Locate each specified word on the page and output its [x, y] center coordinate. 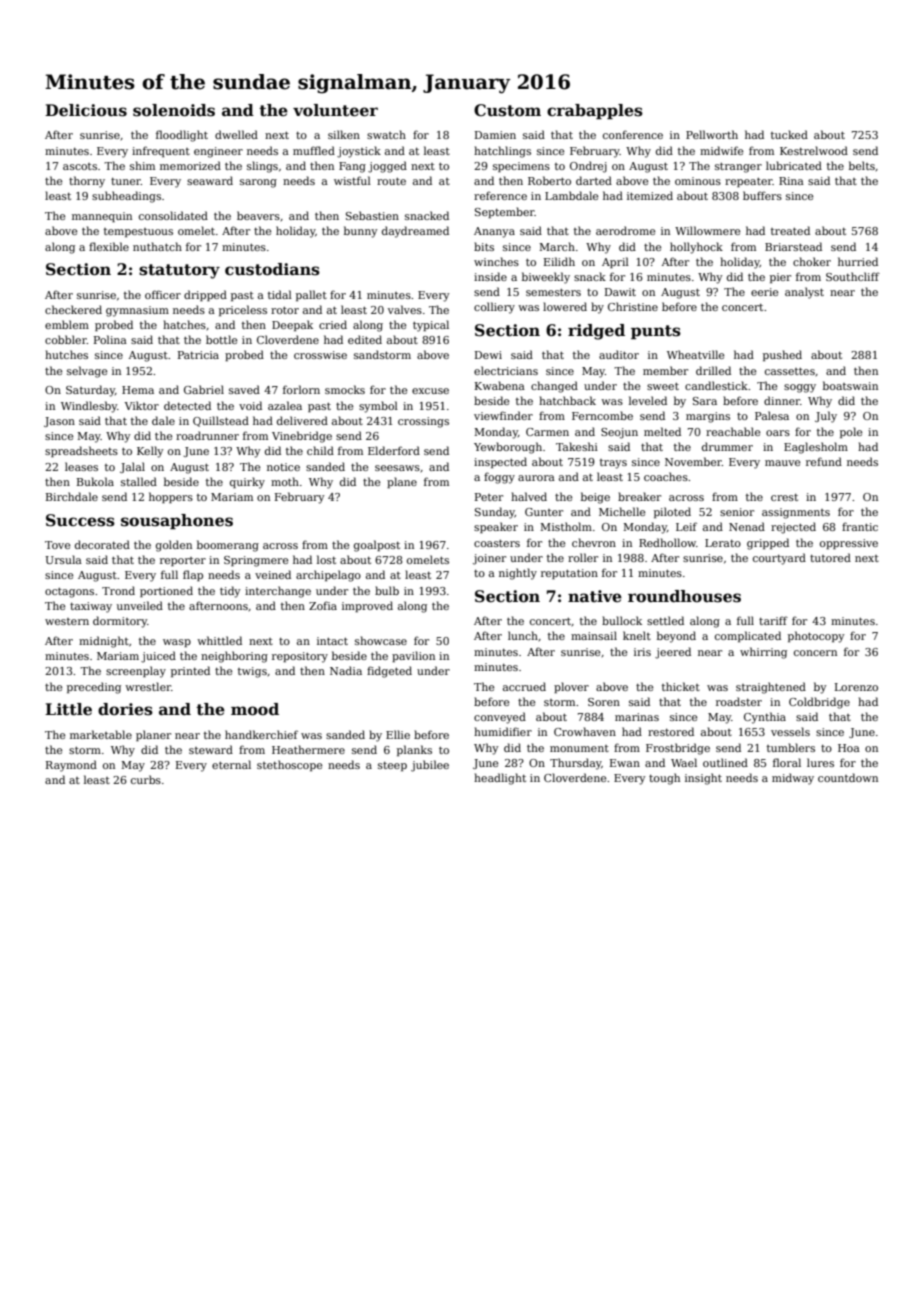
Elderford [394, 450]
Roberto [549, 180]
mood [255, 709]
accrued [524, 686]
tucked [789, 134]
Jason [59, 422]
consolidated [173, 215]
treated [790, 230]
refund [824, 461]
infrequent [161, 151]
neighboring [234, 657]
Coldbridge [819, 703]
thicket [681, 686]
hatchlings [502, 152]
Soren [604, 702]
